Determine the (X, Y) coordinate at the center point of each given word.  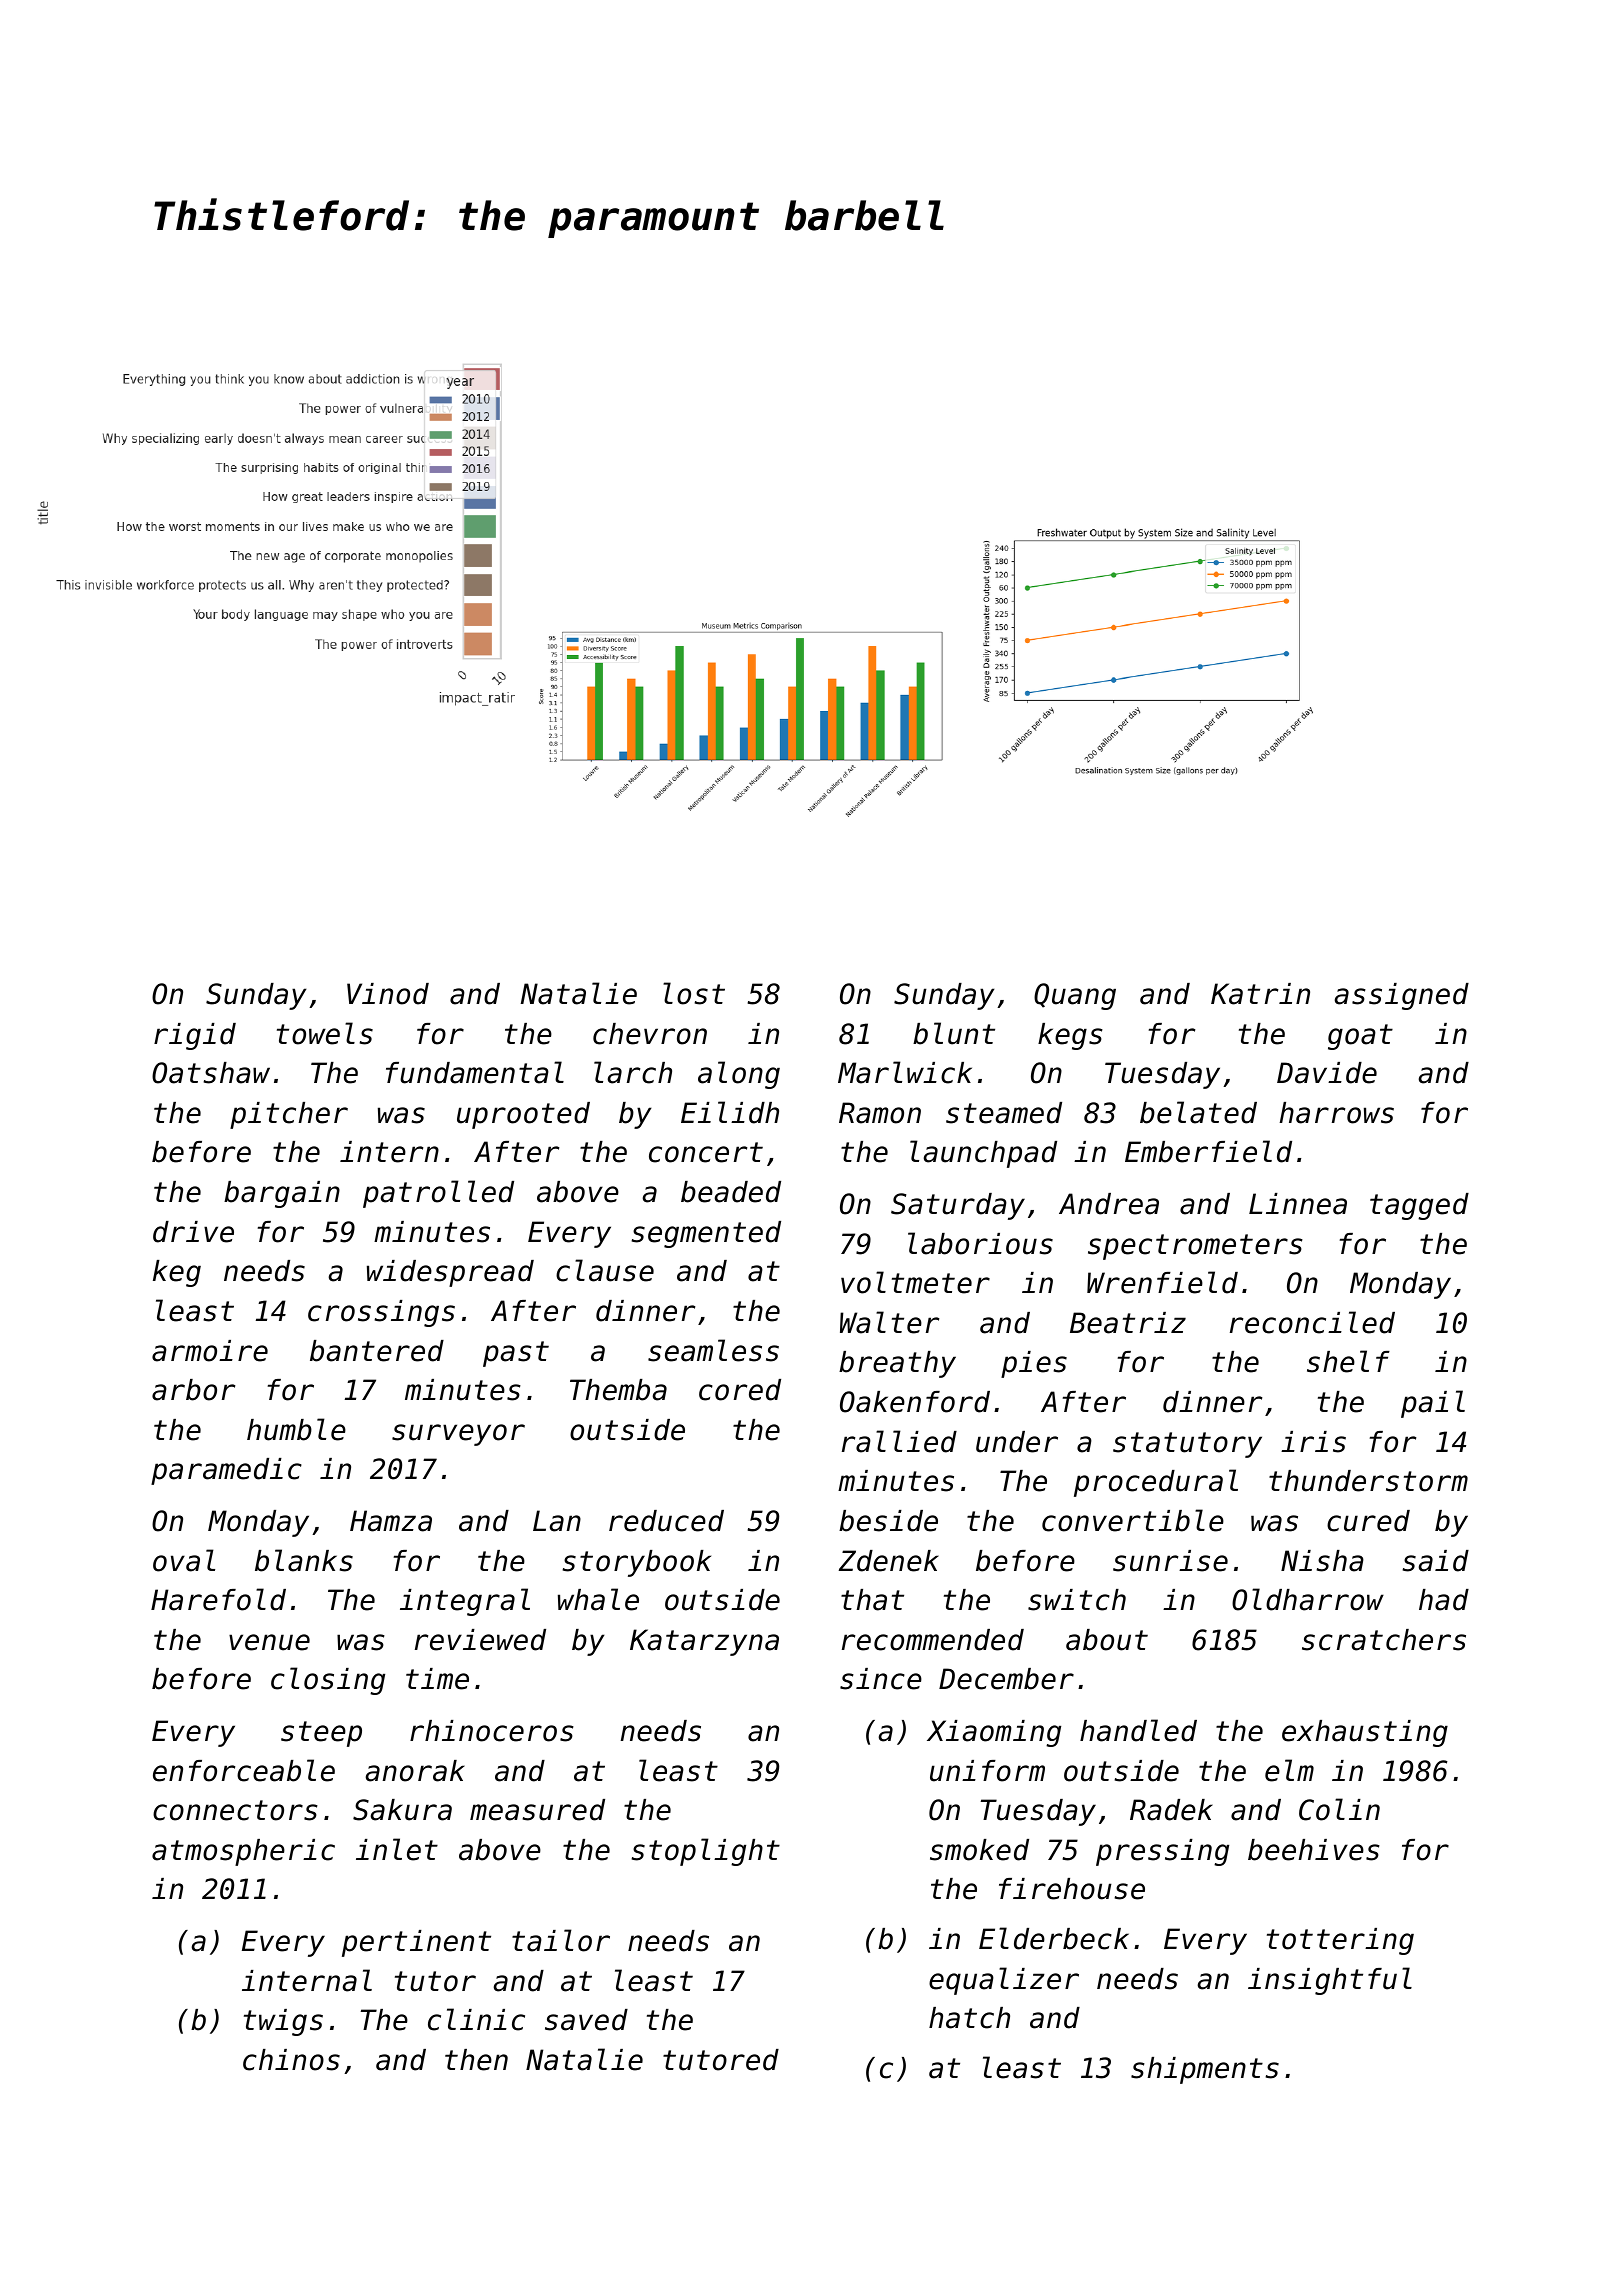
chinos (291, 2060)
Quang (1075, 996)
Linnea (1298, 1204)
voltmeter (915, 1282)
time (437, 1679)
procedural (1156, 1483)
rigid (195, 1036)
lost (694, 993)
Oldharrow (1308, 1599)
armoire (210, 1351)
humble (296, 1429)
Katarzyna (704, 1642)
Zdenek (889, 1561)
